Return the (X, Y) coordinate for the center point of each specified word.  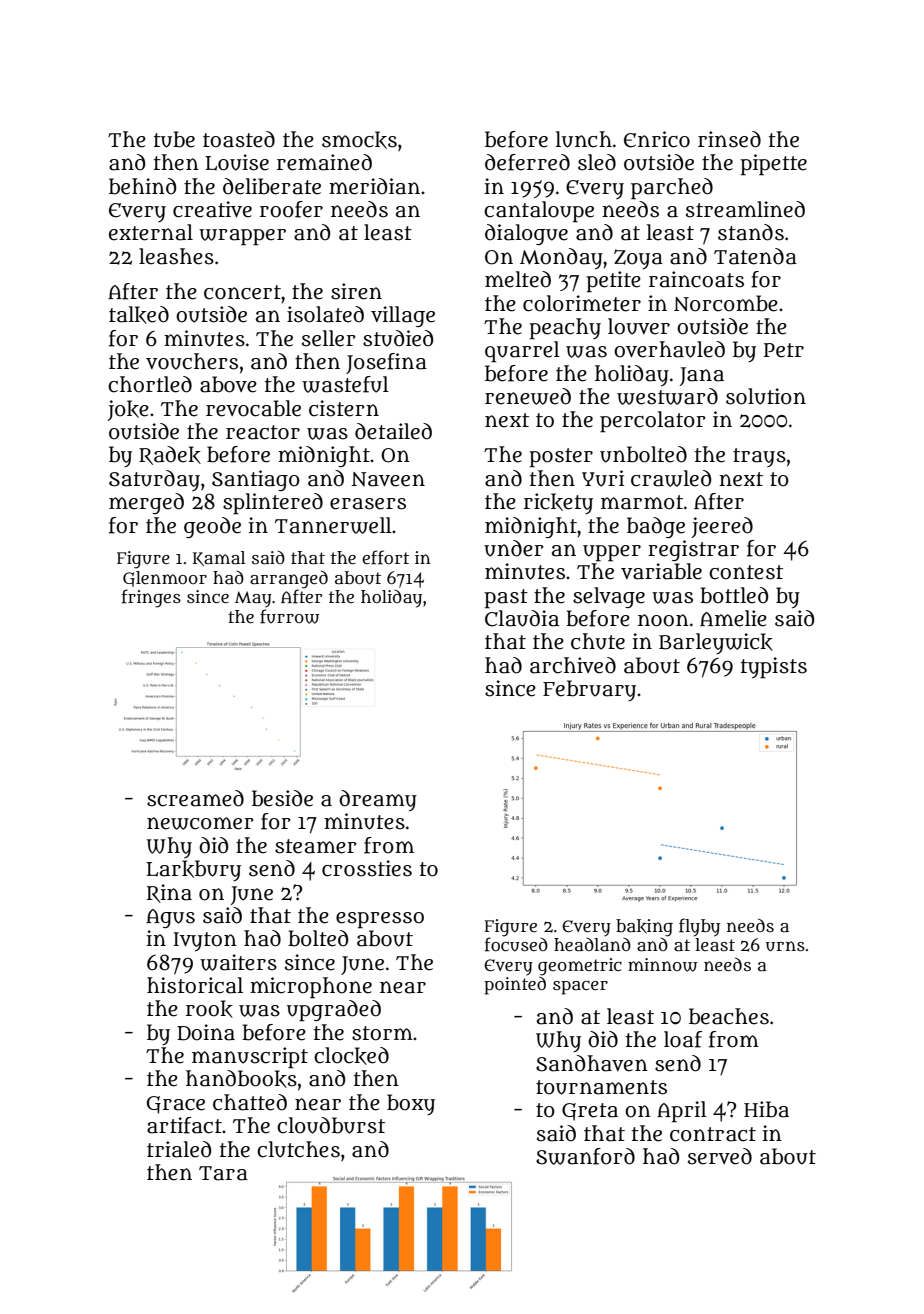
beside (282, 798)
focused (516, 944)
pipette (773, 165)
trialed (179, 1149)
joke (128, 410)
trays (759, 457)
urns (785, 946)
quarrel (522, 352)
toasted (239, 139)
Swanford (585, 1156)
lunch (584, 139)
